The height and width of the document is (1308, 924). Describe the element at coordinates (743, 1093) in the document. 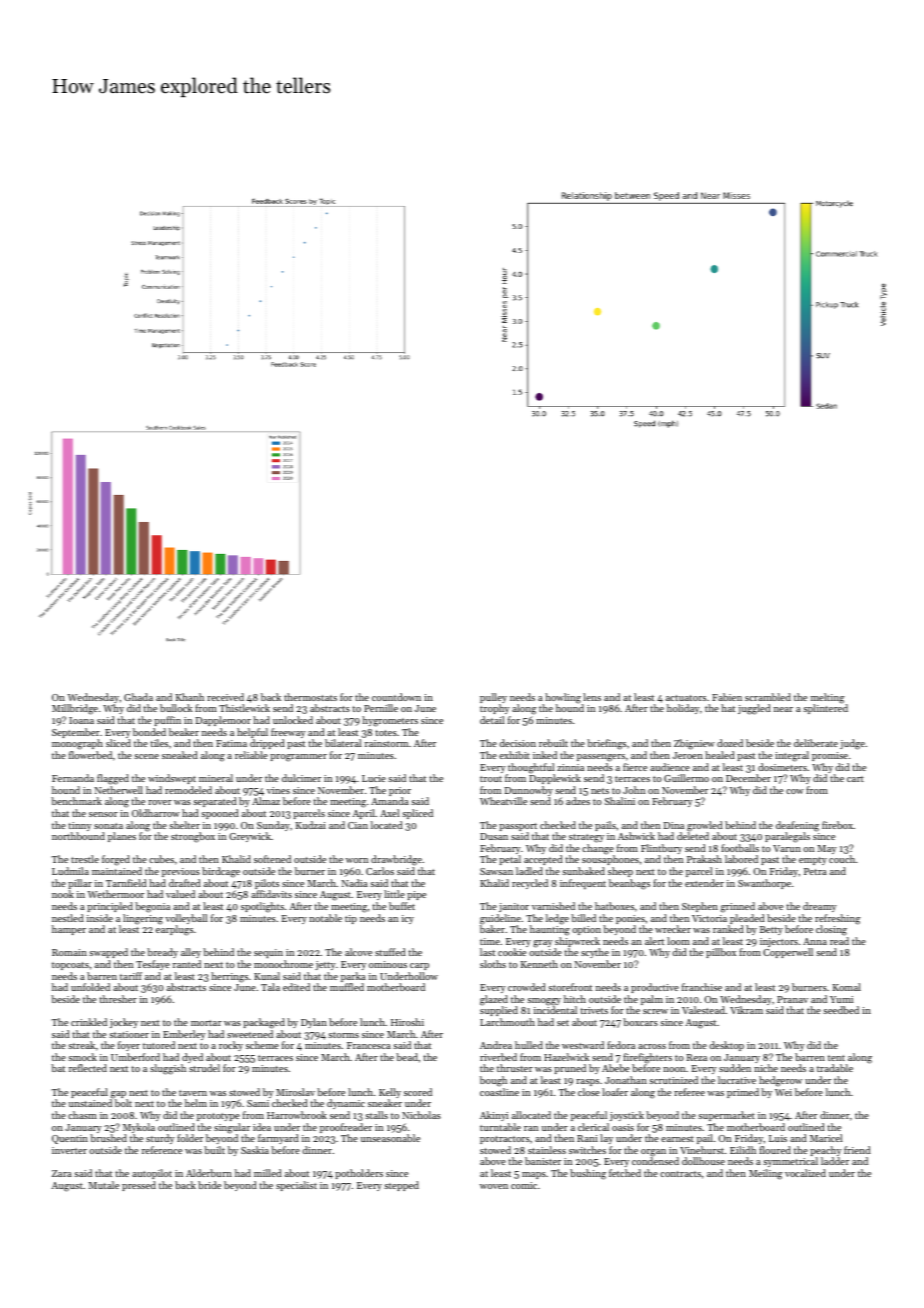

I see `primed` at that location.
